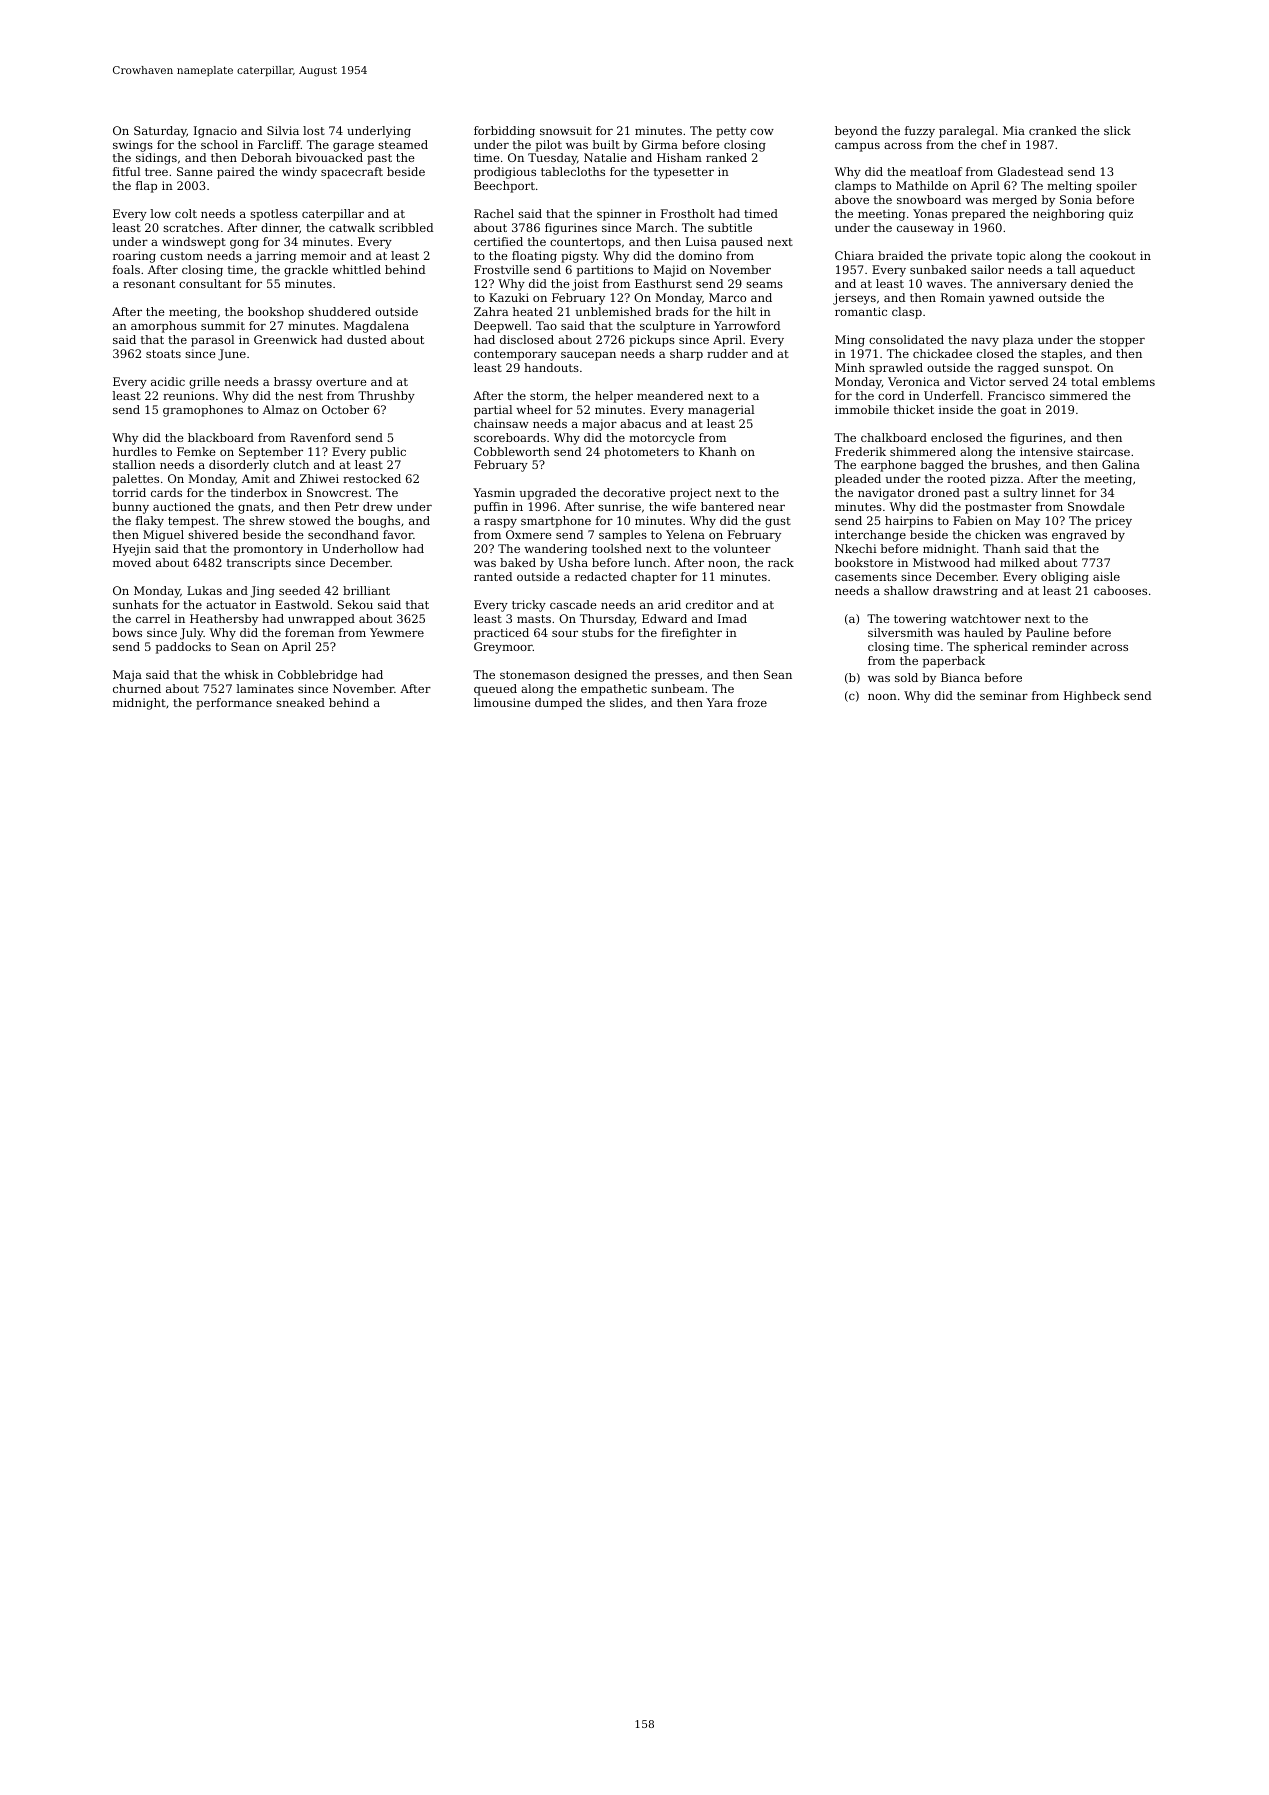 Image resolution: width=1269 pixels, height=1795 pixels. Describe the element at coordinates (320, 437) in the image. I see `Ravenford` at that location.
